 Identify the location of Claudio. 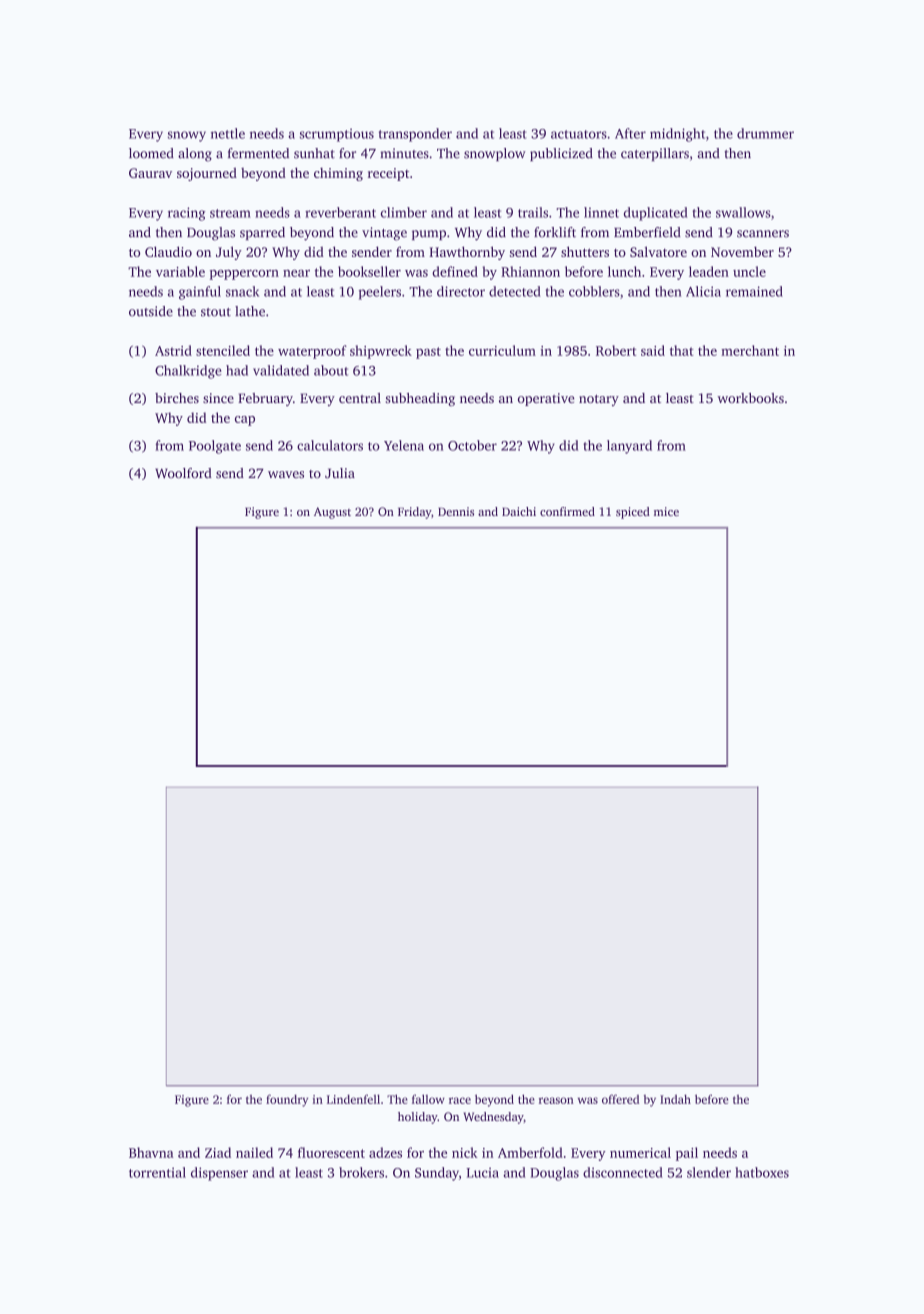
(168, 251).
